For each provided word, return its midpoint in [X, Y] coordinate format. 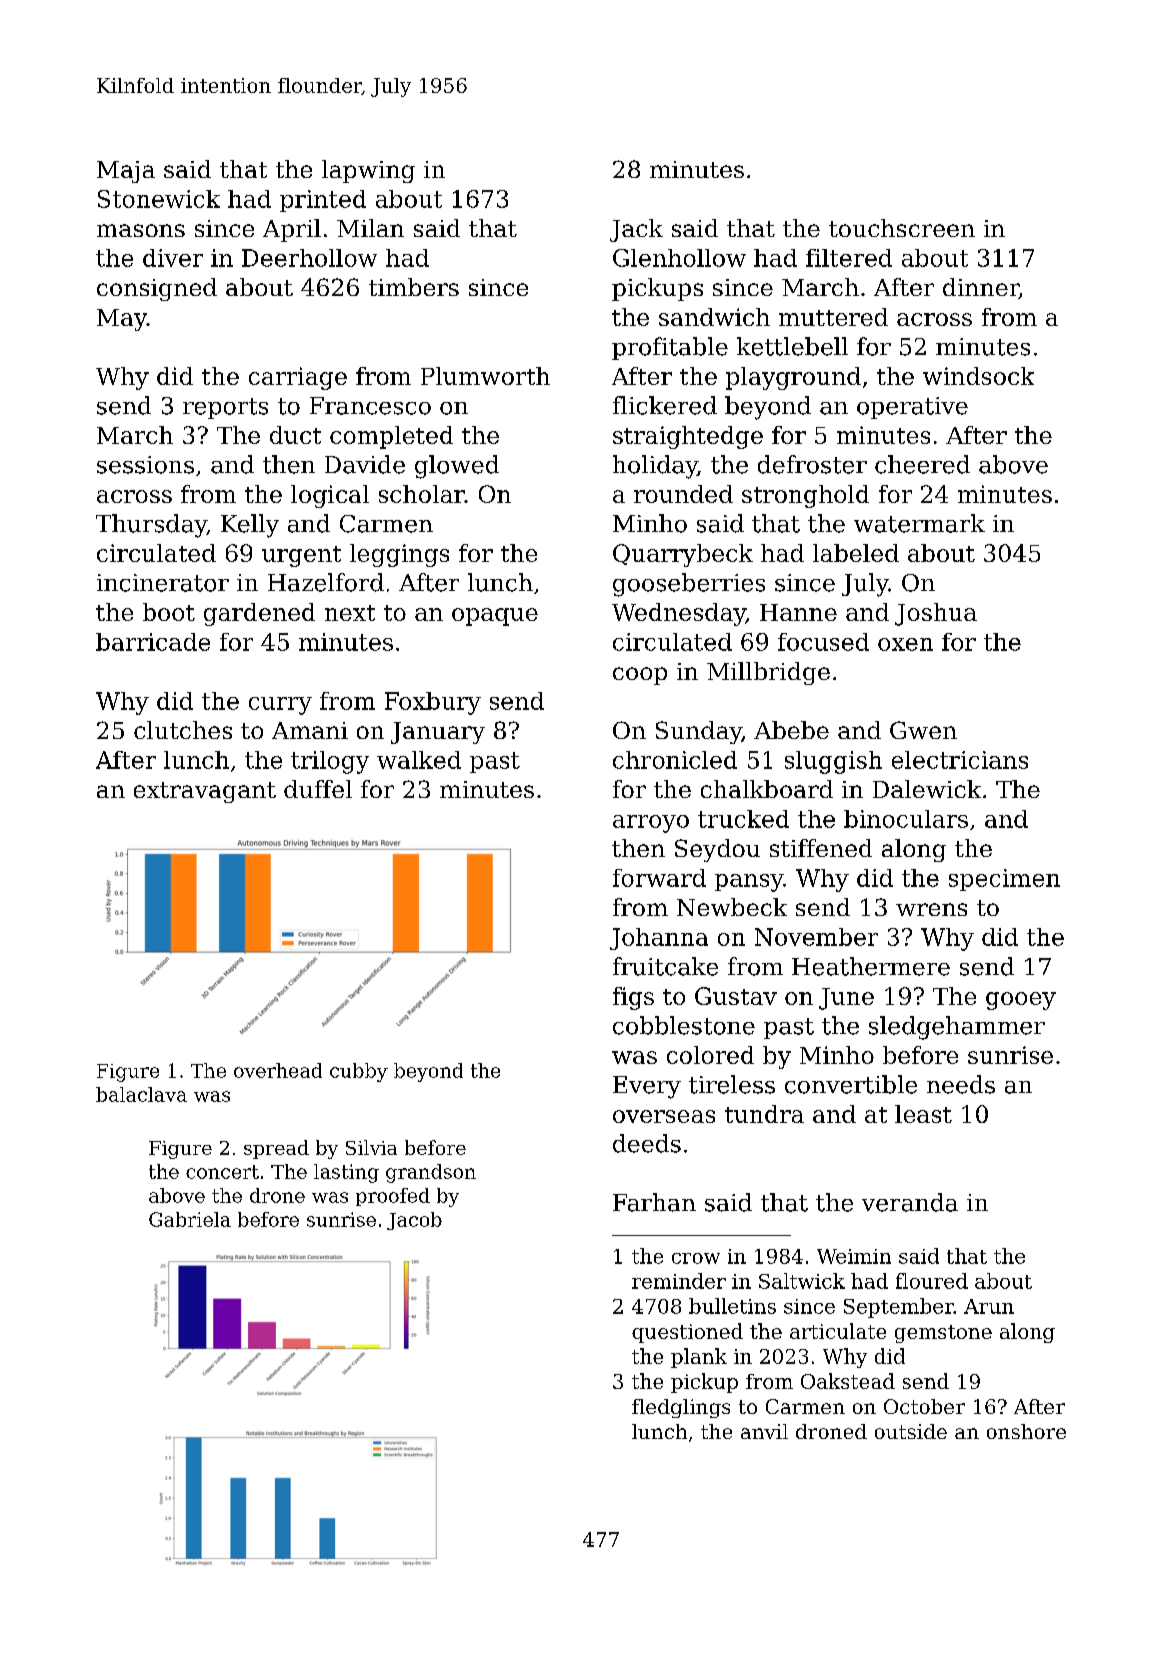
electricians [960, 760]
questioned [687, 1333]
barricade [153, 642]
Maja [126, 172]
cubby [359, 1072]
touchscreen [902, 228]
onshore [1026, 1431]
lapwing [368, 171]
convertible [851, 1084]
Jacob [414, 1221]
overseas [664, 1116]
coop [640, 676]
